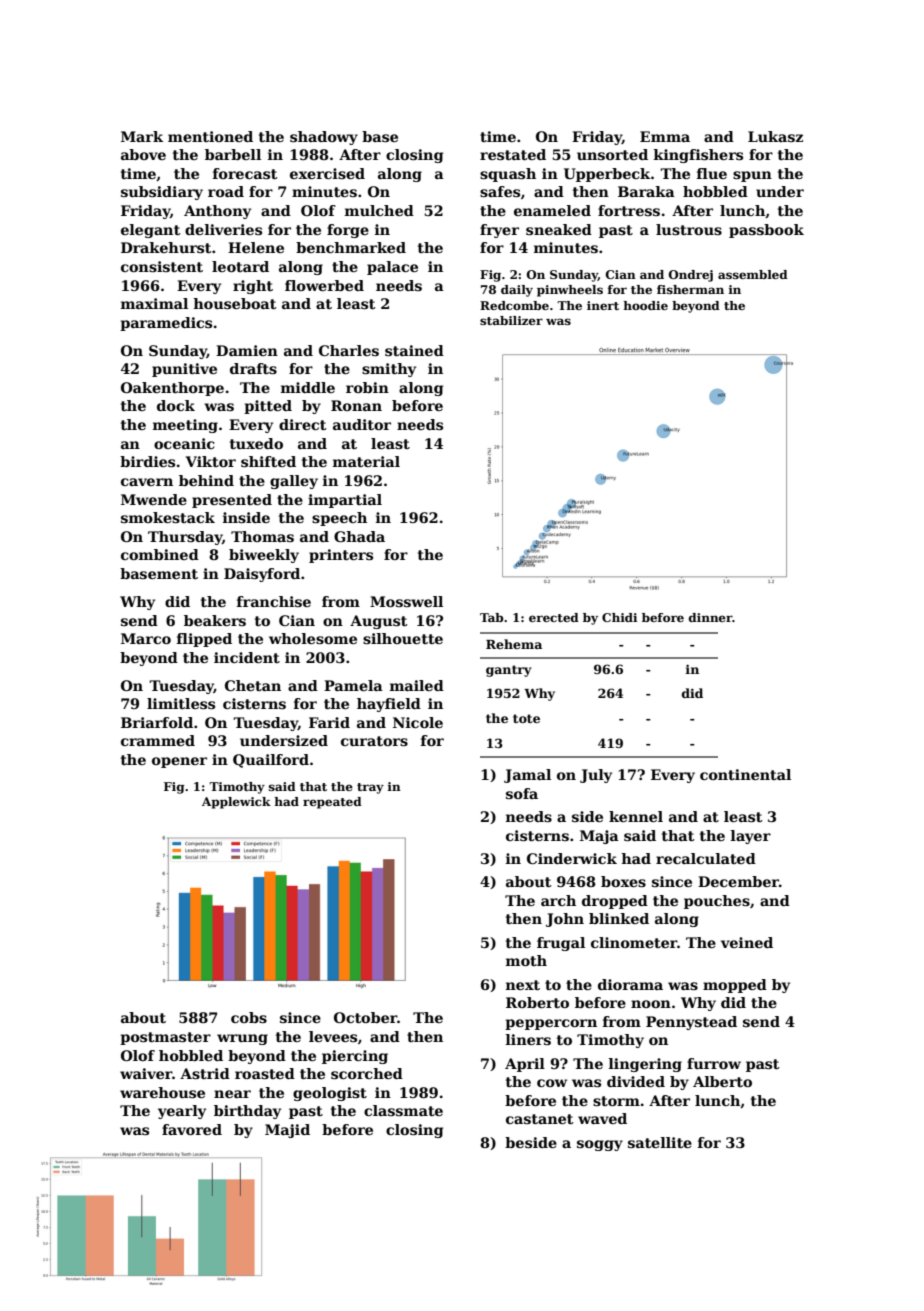  What do you see at coordinates (349, 350) in the screenshot?
I see `Charles` at bounding box center [349, 350].
